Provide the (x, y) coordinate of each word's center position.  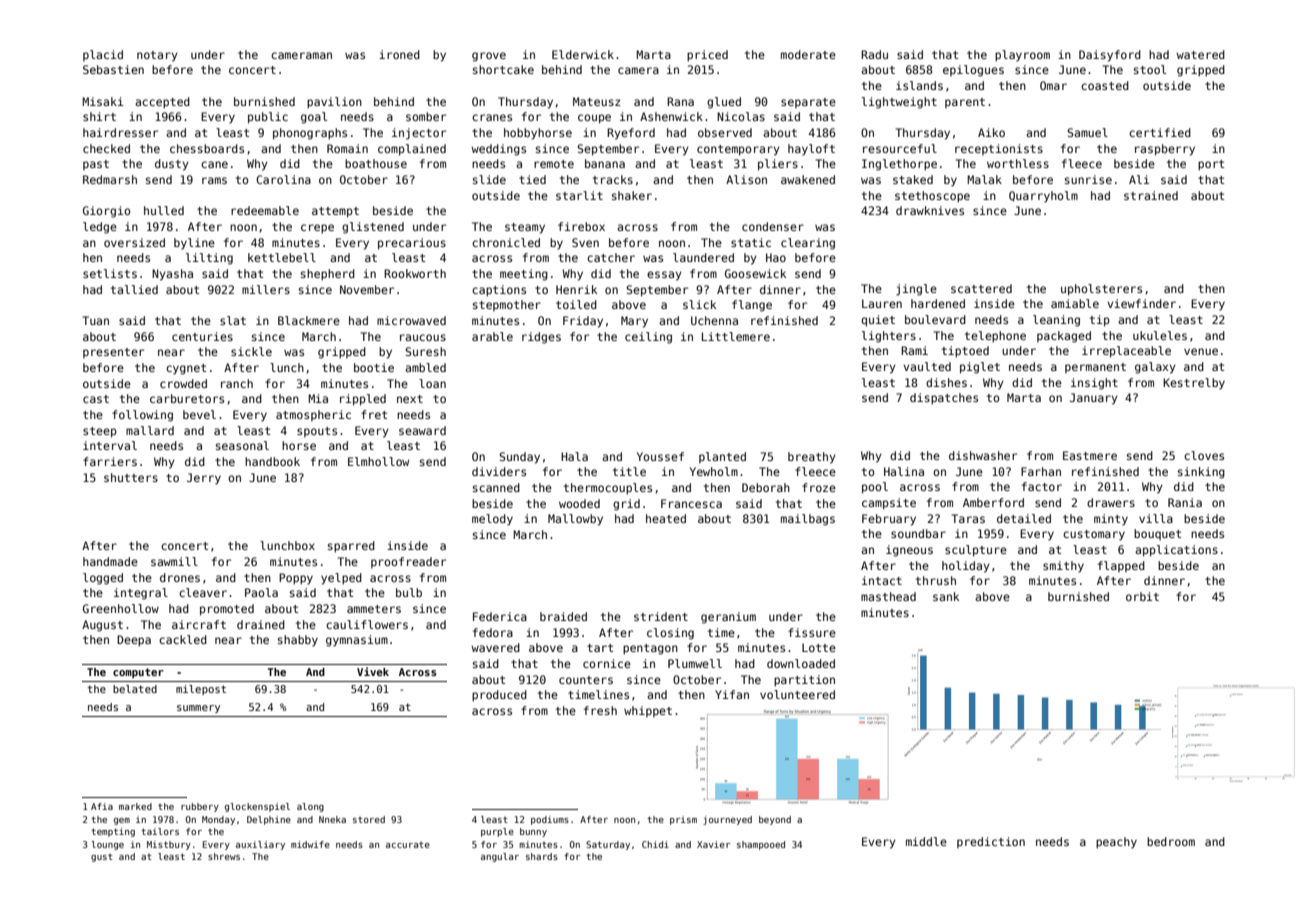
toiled (576, 304)
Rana (680, 101)
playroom (1022, 56)
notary (157, 56)
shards (542, 856)
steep (100, 432)
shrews (224, 856)
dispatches (944, 399)
